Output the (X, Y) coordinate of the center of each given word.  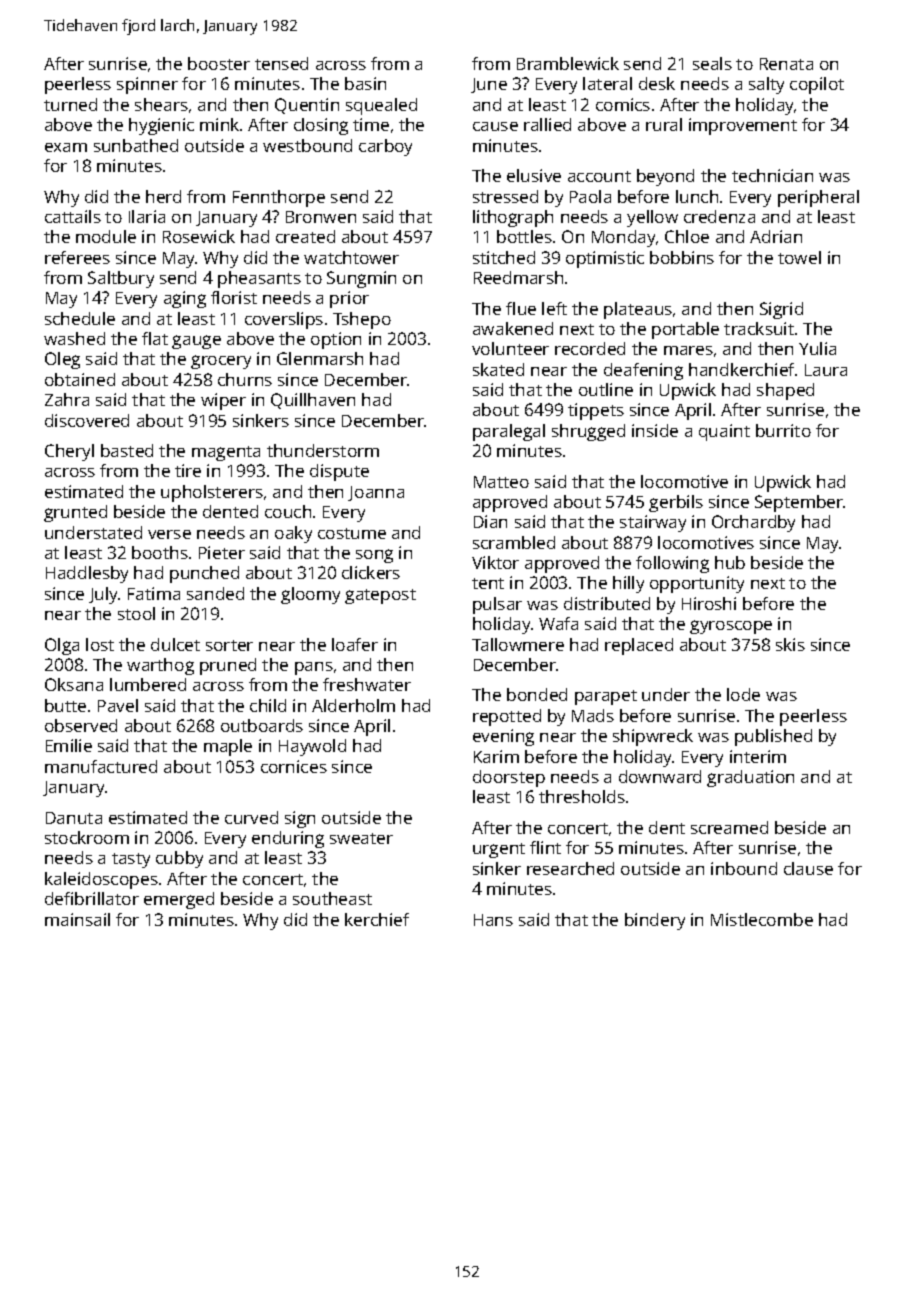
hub (730, 562)
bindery (655, 921)
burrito (783, 430)
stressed (505, 196)
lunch (697, 196)
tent (488, 583)
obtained (80, 379)
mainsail (77, 919)
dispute (339, 472)
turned (70, 104)
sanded (215, 593)
